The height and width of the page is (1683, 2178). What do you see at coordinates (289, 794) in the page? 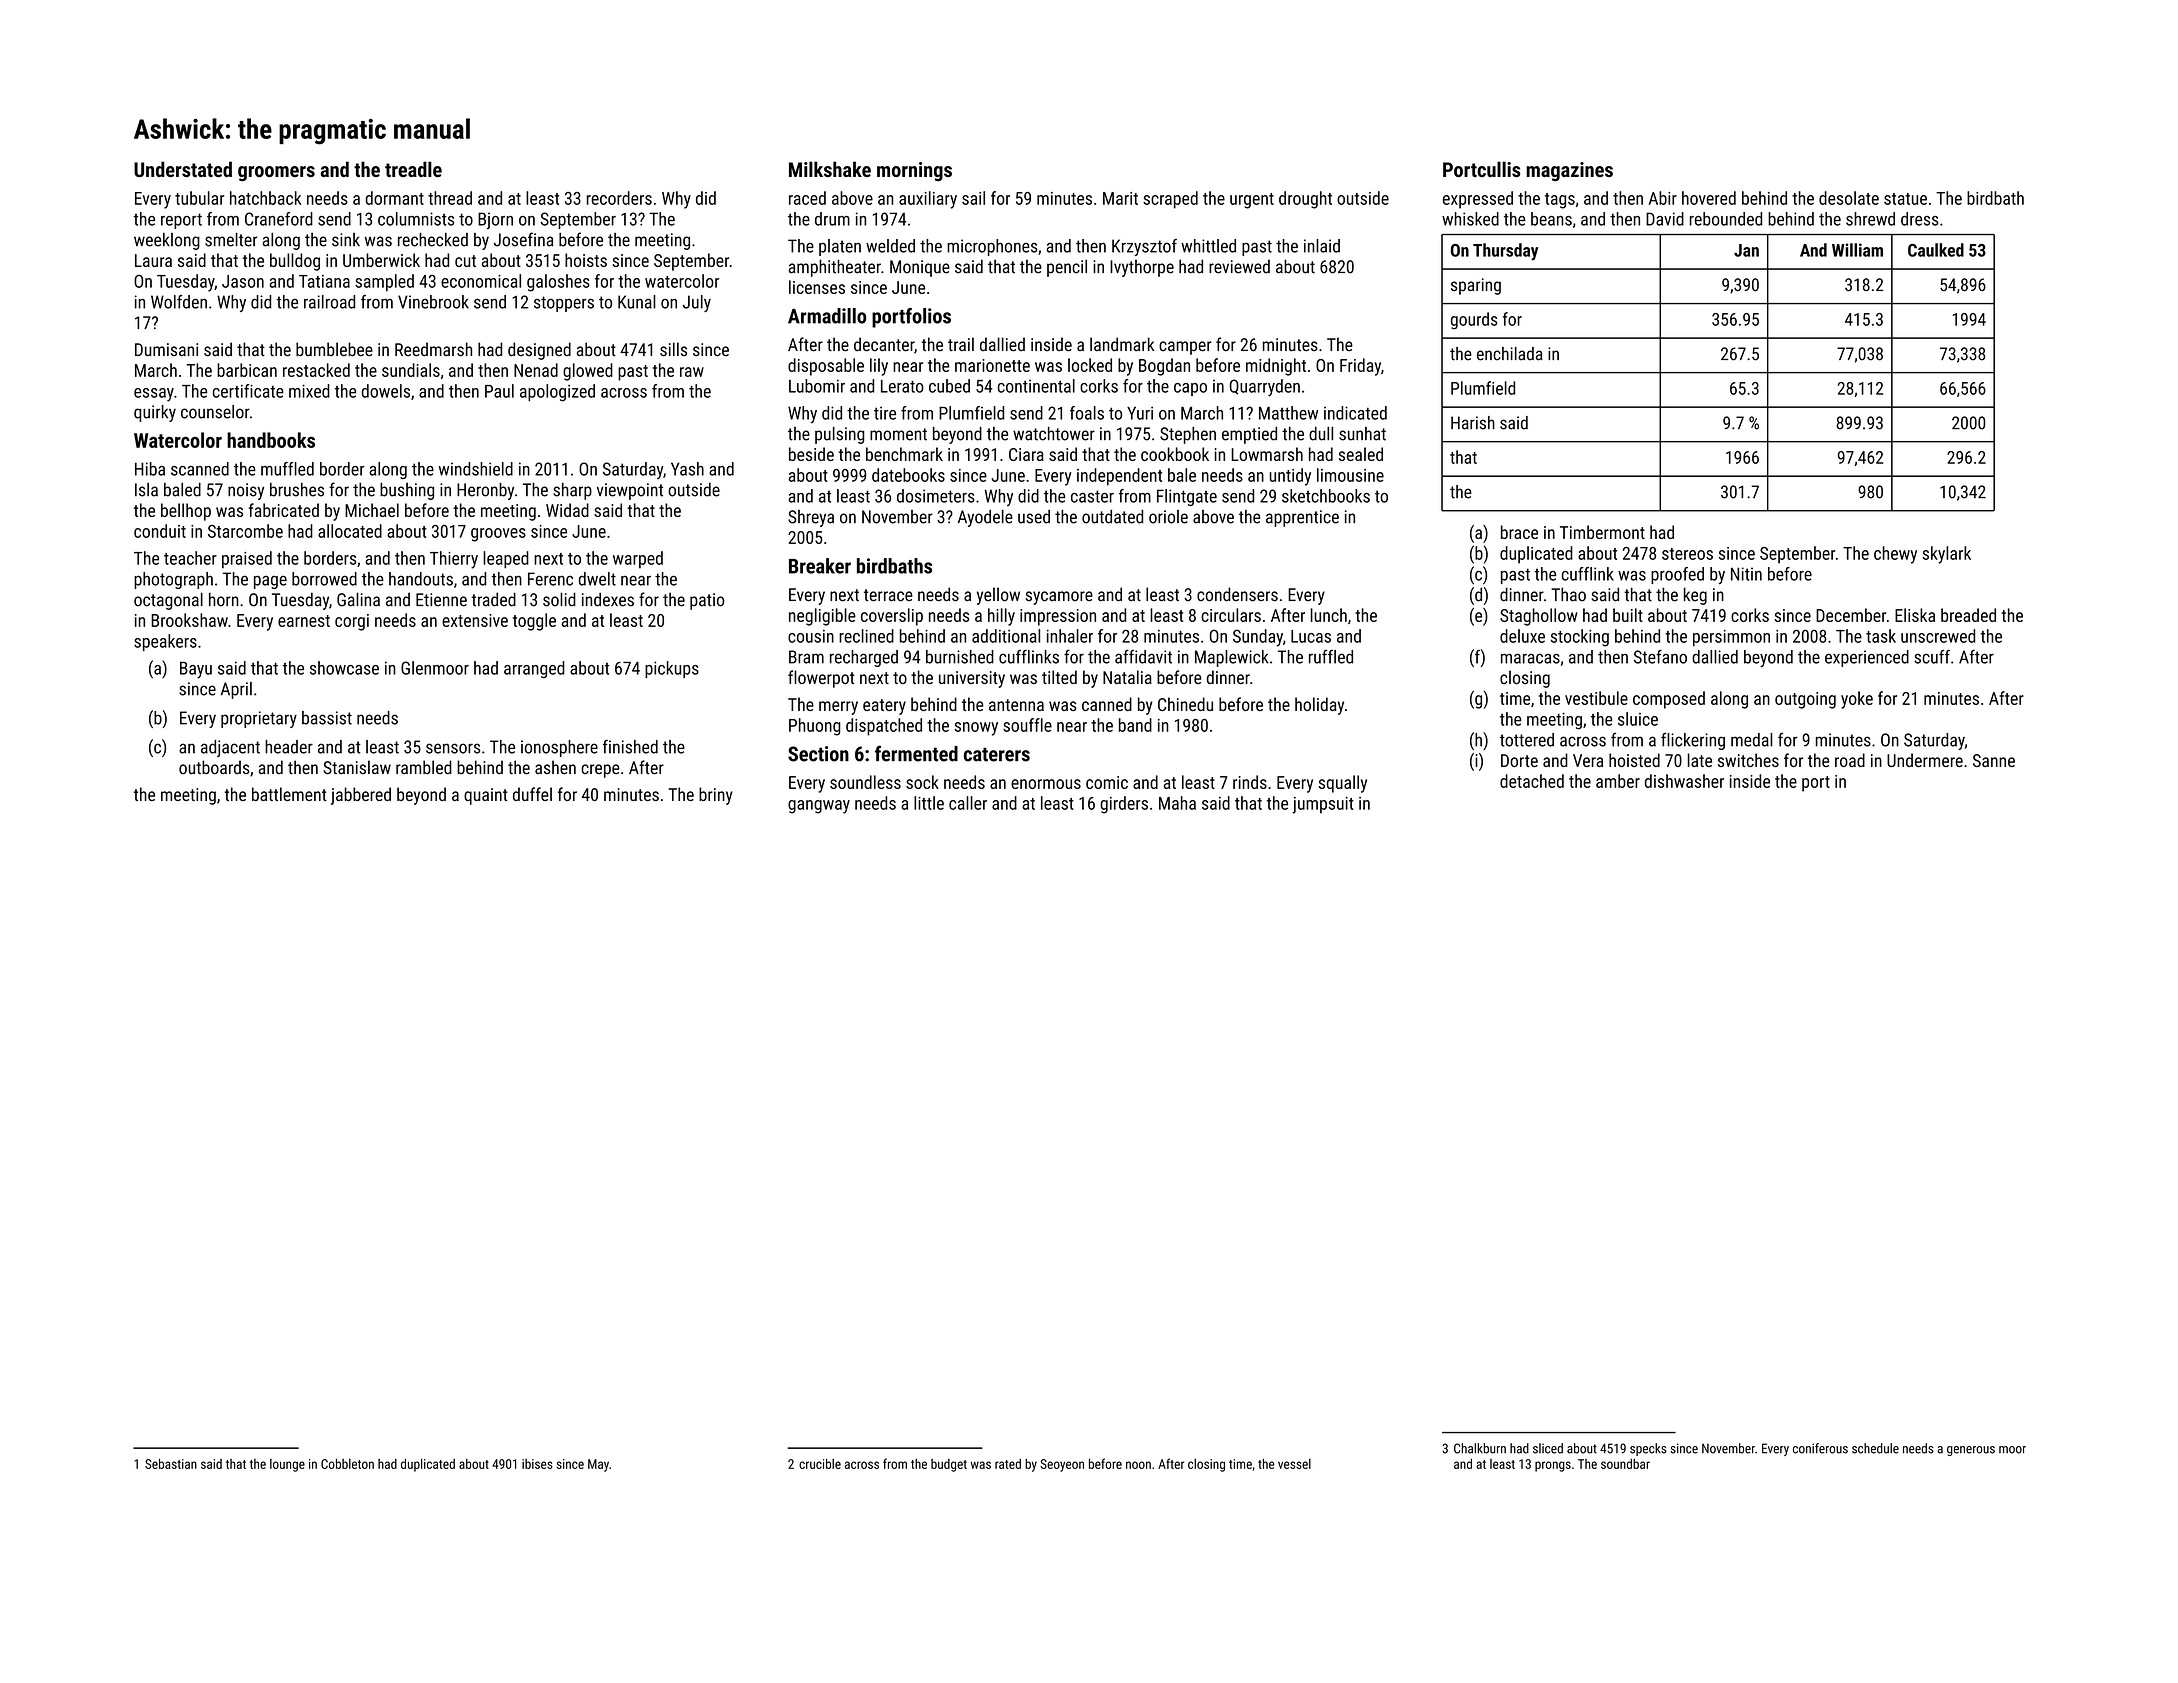
I see `battlement` at bounding box center [289, 794].
